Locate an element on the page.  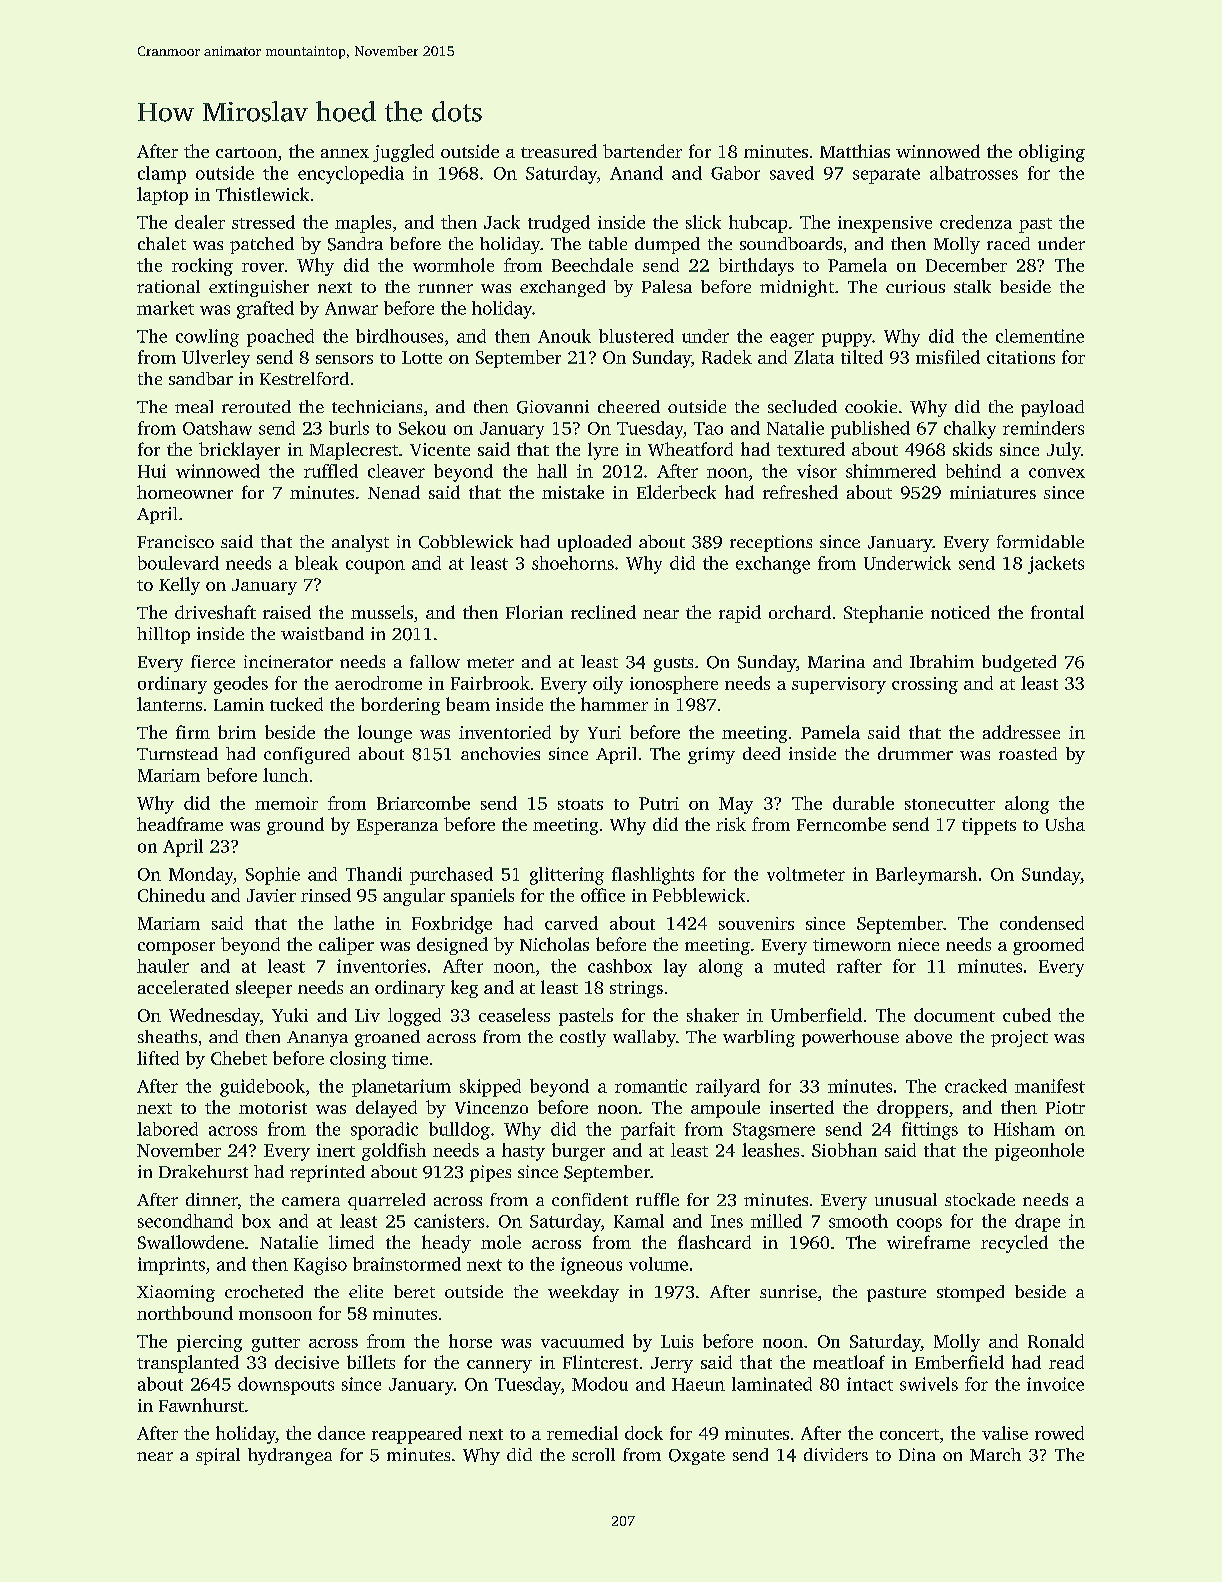
bartender is located at coordinates (642, 151).
